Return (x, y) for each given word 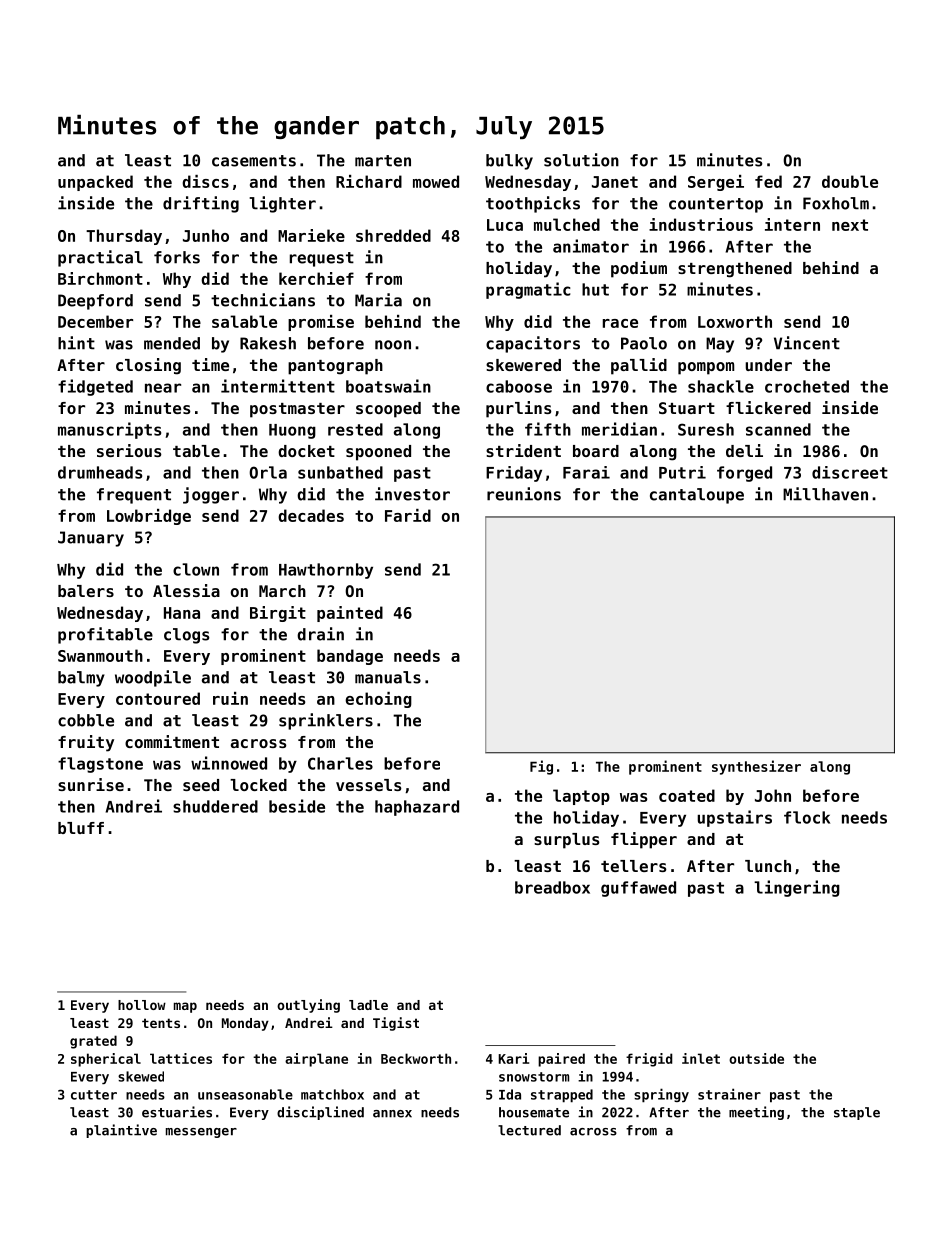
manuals (388, 677)
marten (383, 161)
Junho (206, 235)
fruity (86, 743)
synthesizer (756, 767)
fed (768, 181)
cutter (94, 1095)
